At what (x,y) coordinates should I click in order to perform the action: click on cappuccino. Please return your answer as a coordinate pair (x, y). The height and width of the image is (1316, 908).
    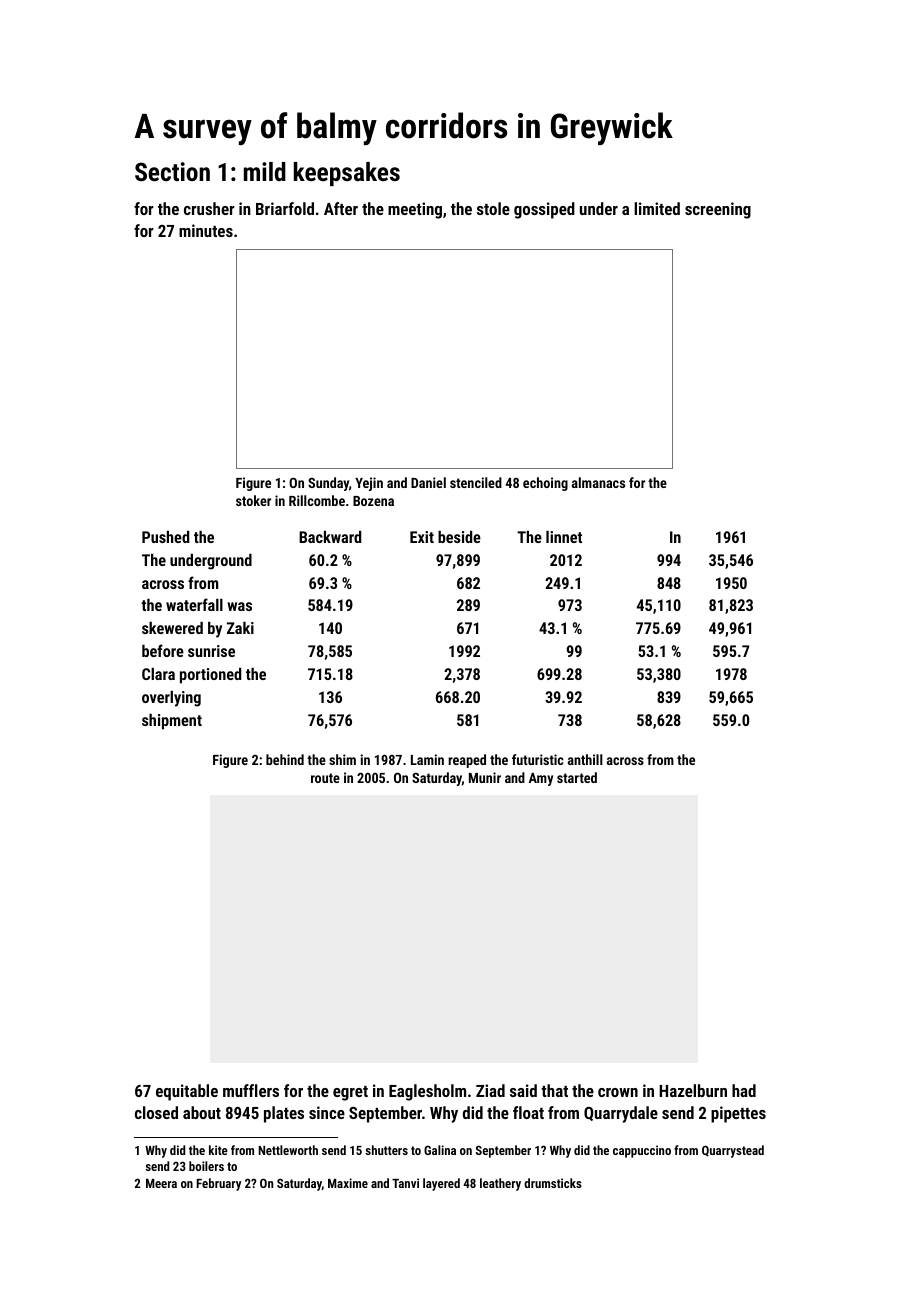
    Looking at the image, I should click on (642, 1151).
